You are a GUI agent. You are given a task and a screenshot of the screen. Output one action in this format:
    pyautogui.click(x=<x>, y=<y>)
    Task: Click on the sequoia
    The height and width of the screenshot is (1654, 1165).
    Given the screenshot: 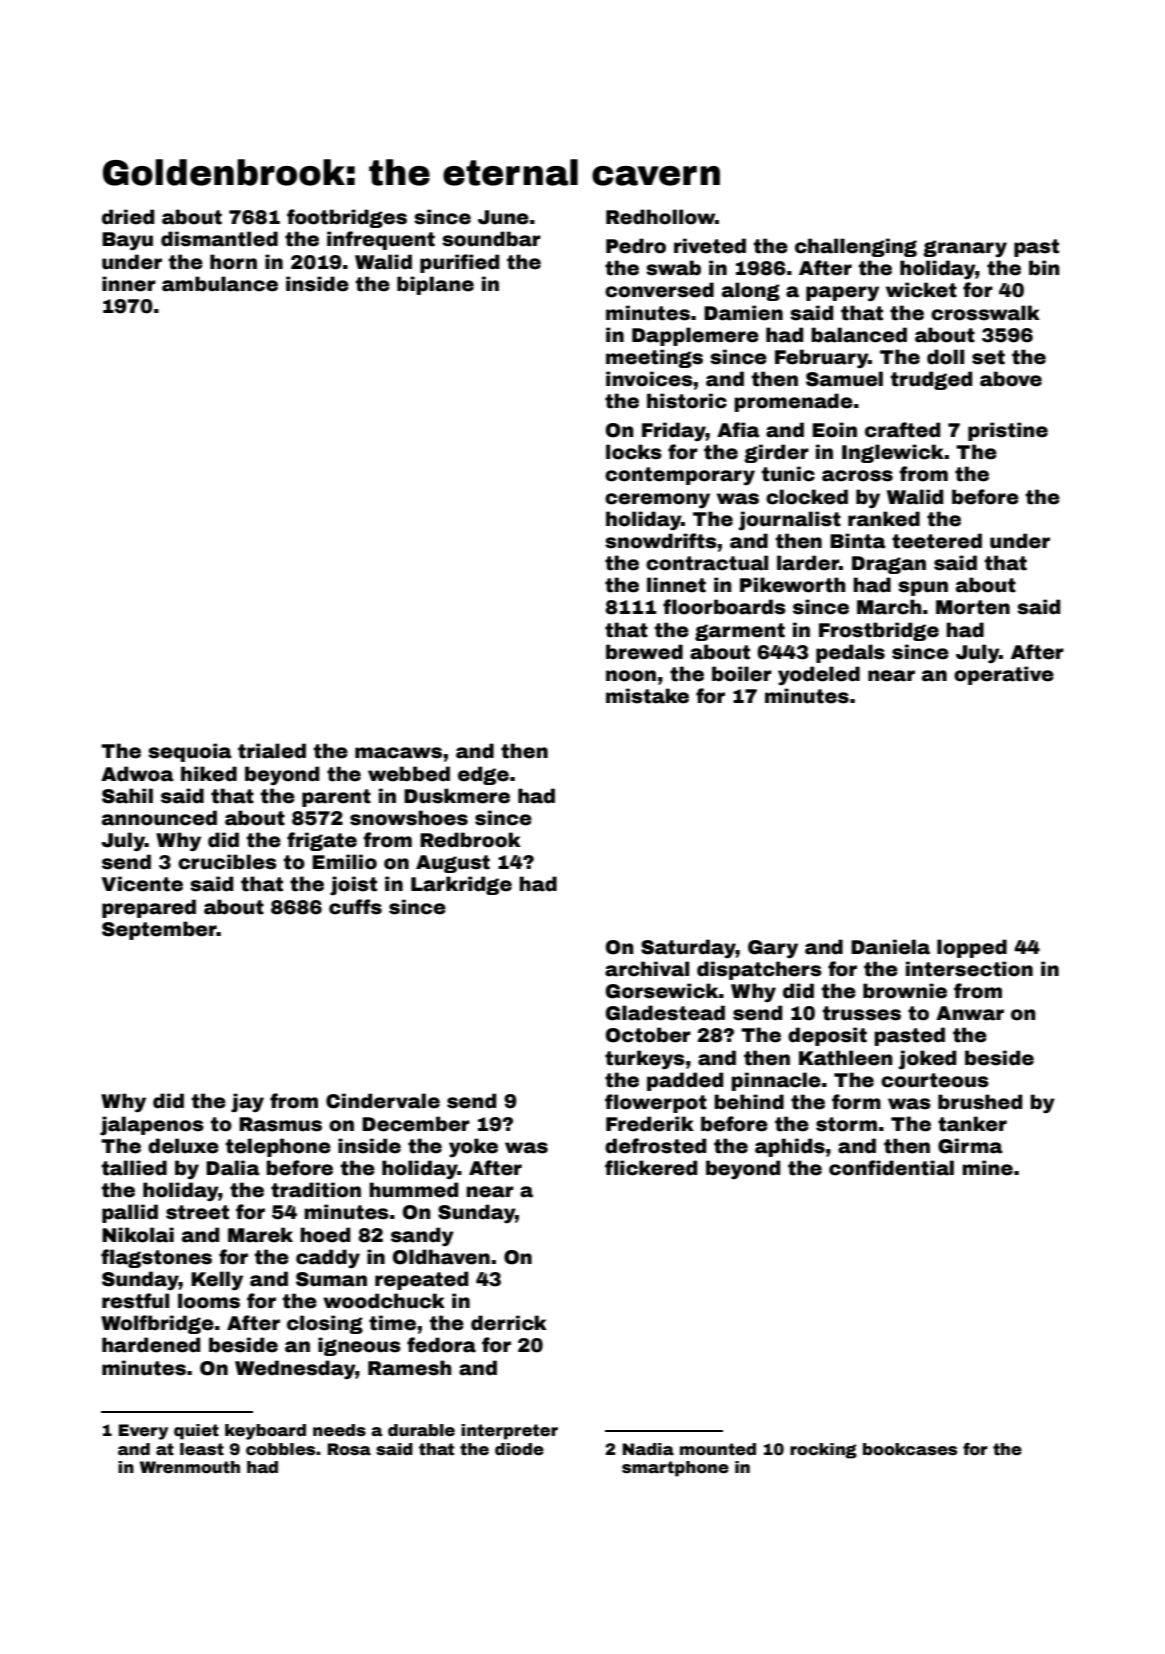 What is the action you would take?
    pyautogui.click(x=190, y=752)
